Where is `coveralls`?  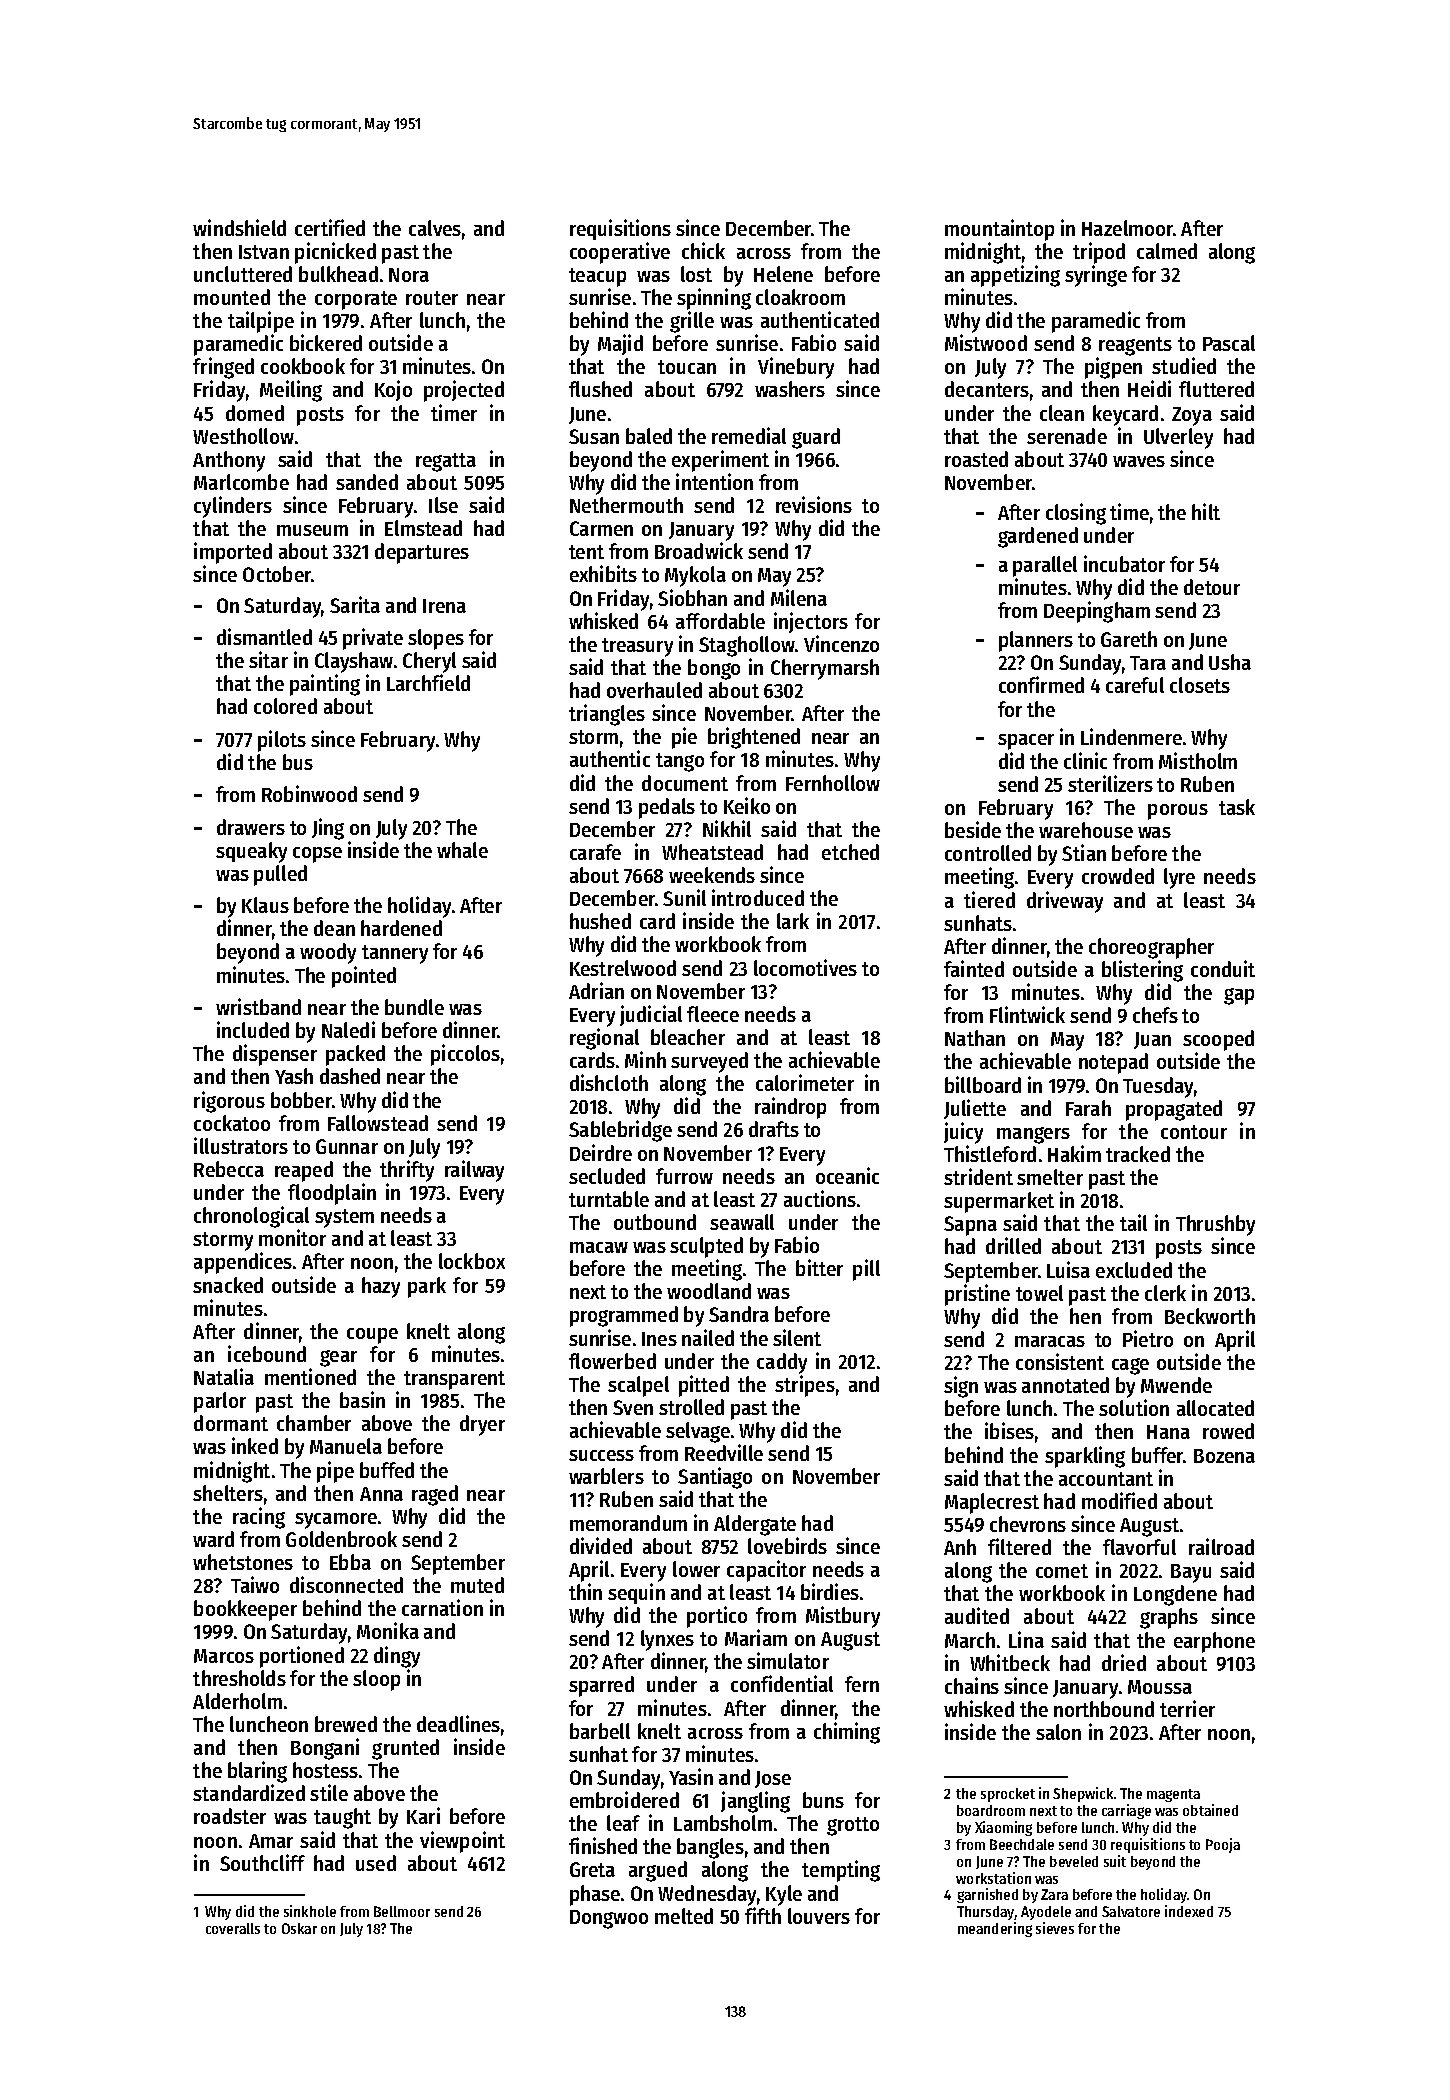
coveralls is located at coordinates (233, 1928).
